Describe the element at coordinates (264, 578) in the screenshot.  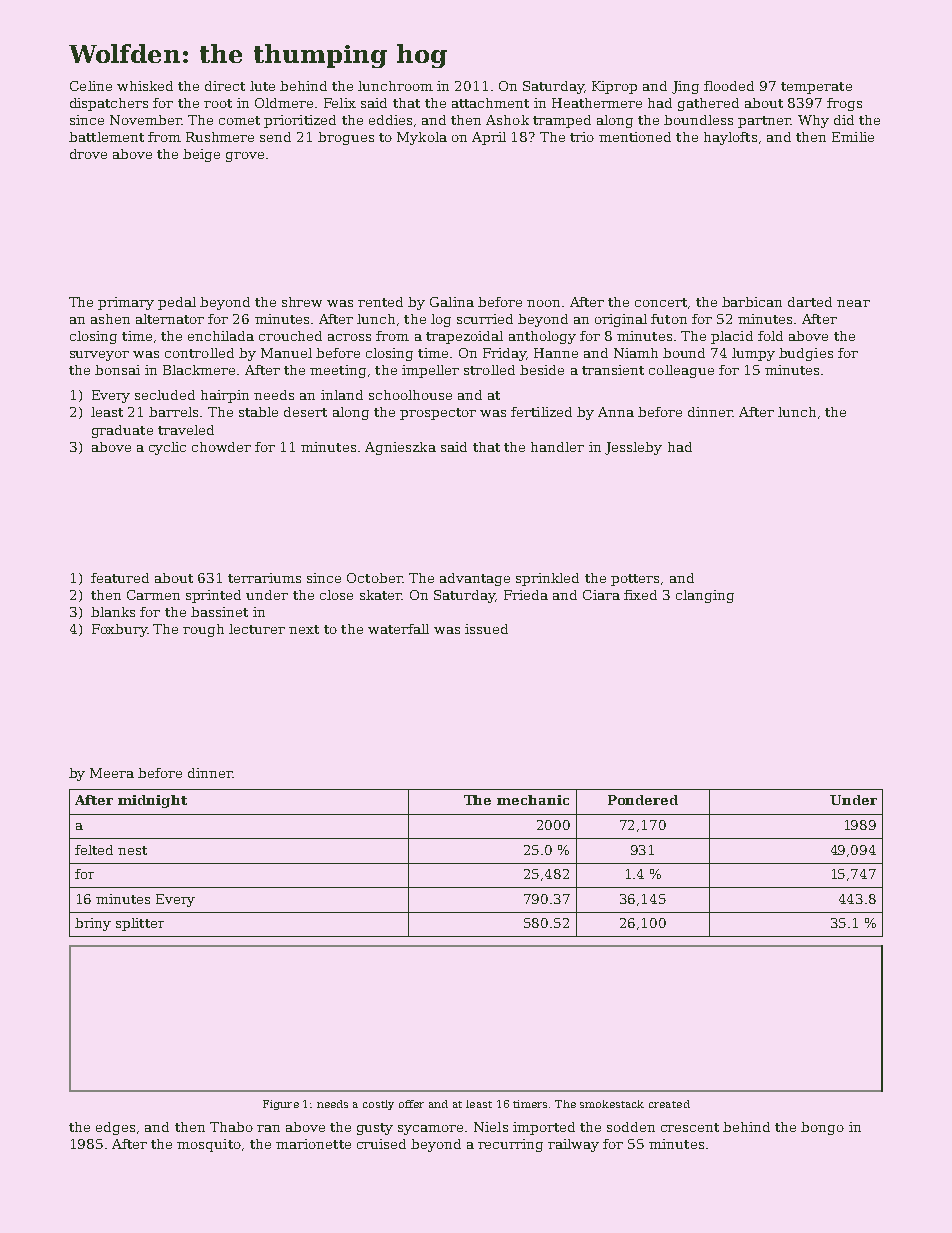
I see `terrariums` at that location.
